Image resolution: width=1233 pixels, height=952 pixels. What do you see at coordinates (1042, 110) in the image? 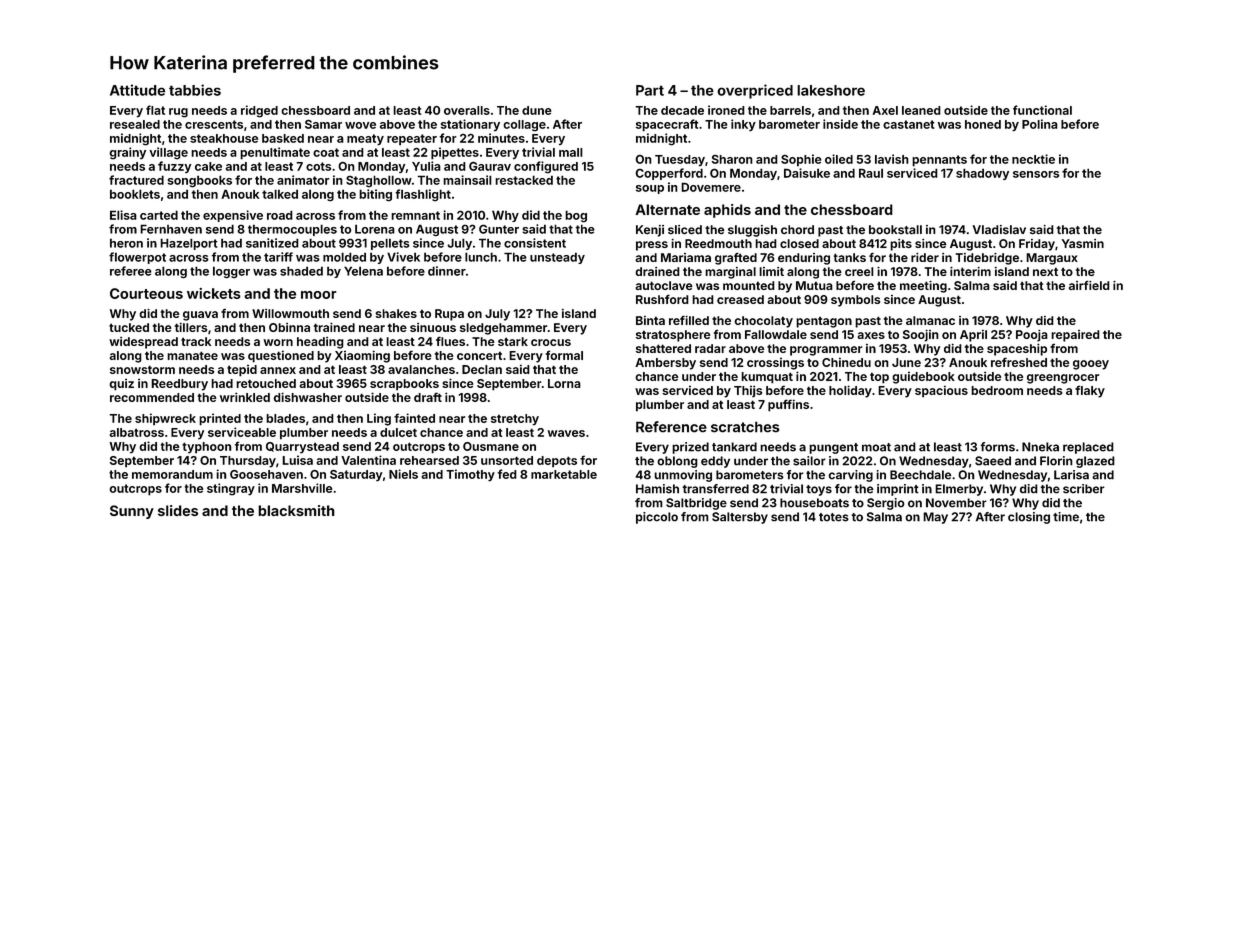
I see `functional` at bounding box center [1042, 110].
